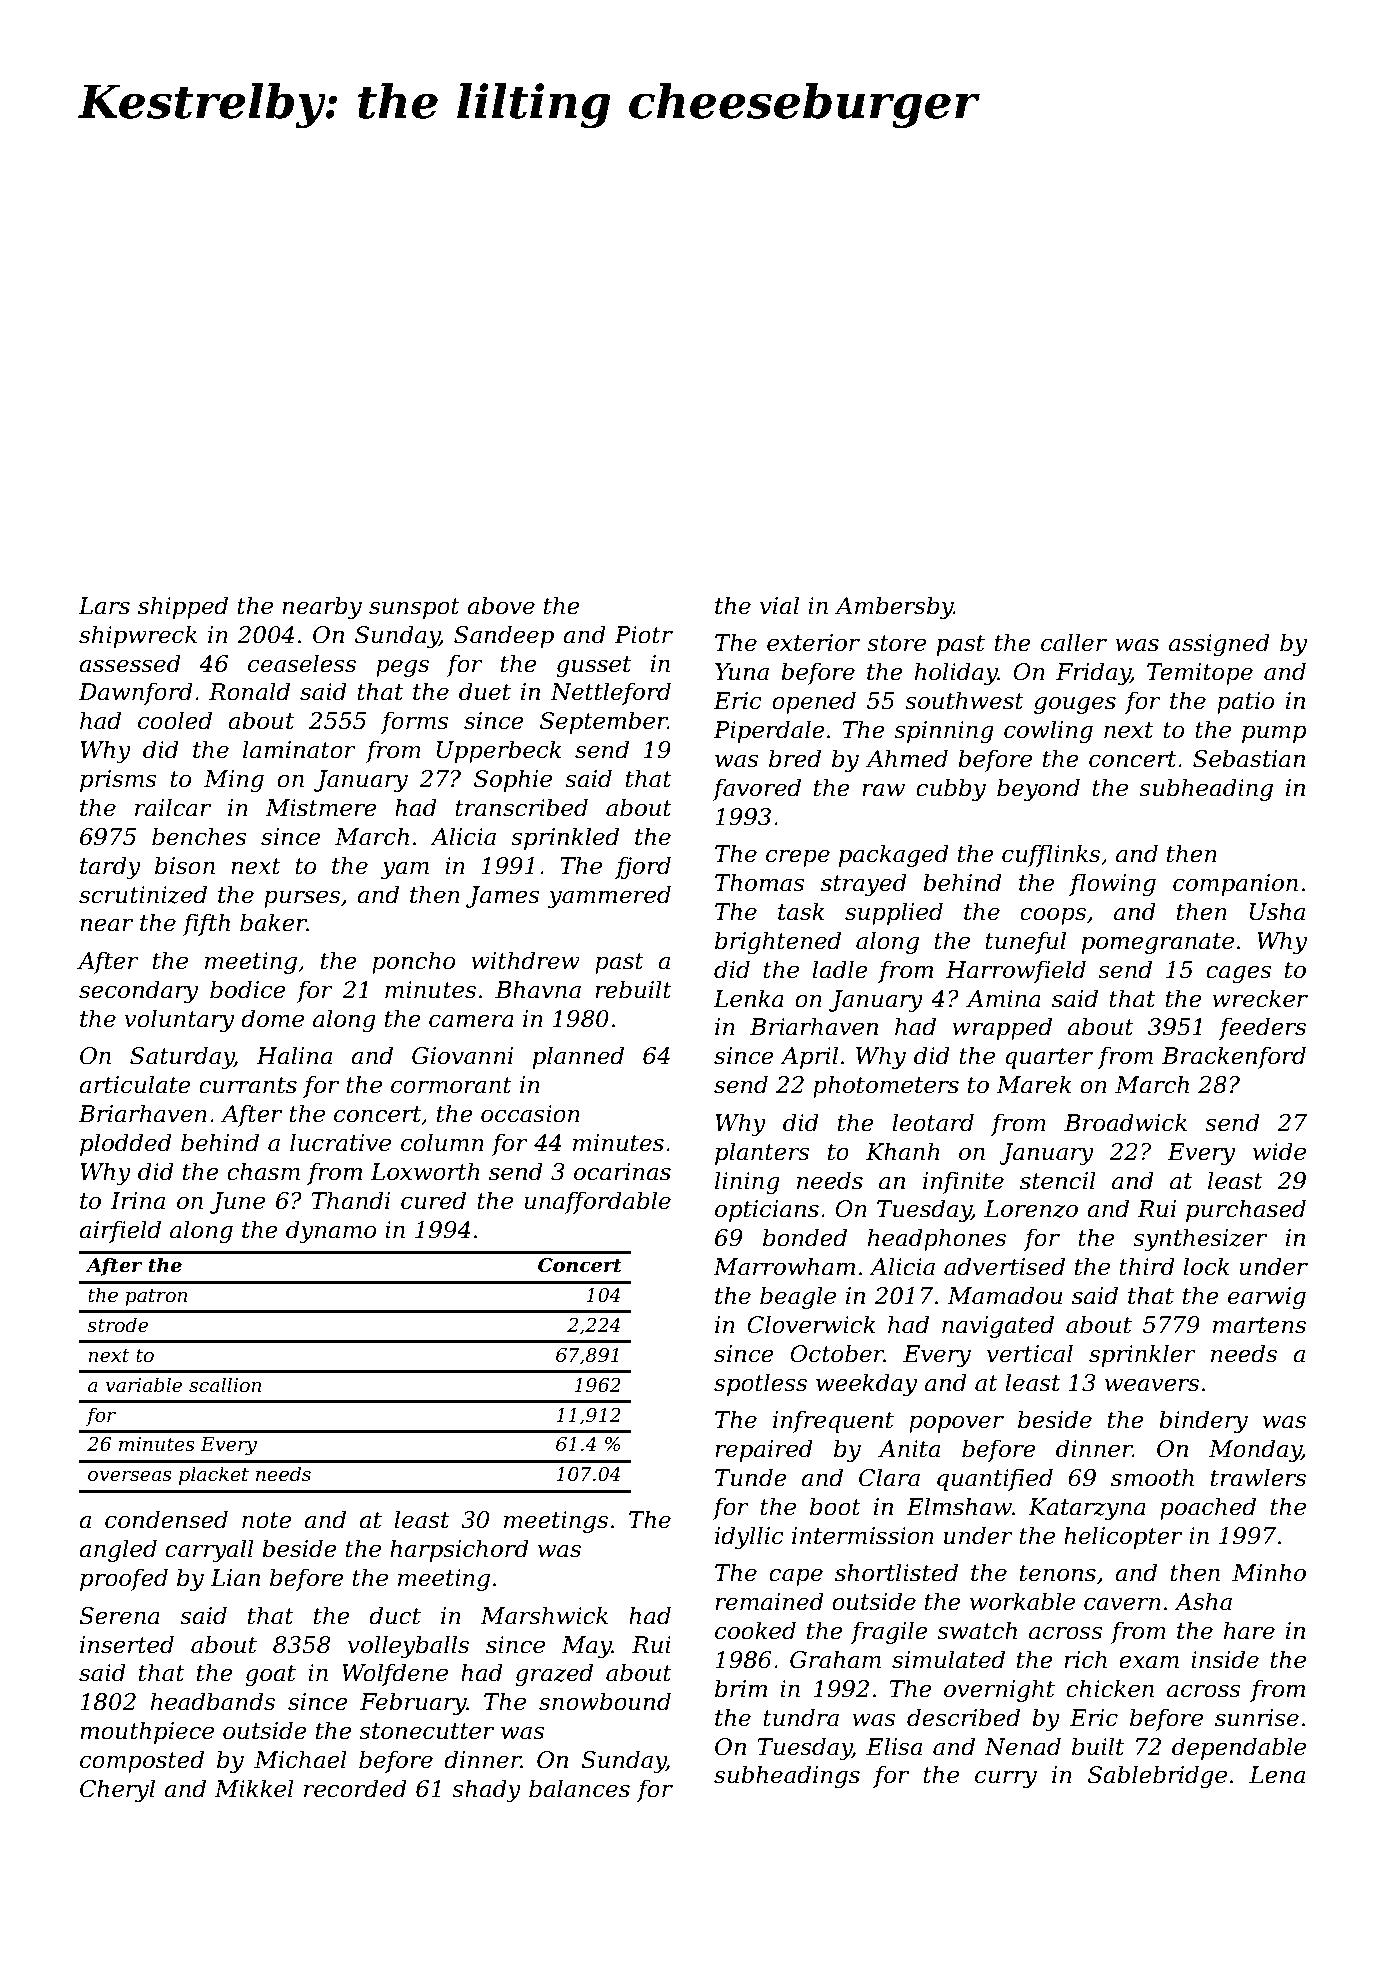 Image resolution: width=1386 pixels, height=1969 pixels. Describe the element at coordinates (104, 606) in the screenshot. I see `Lars` at that location.
